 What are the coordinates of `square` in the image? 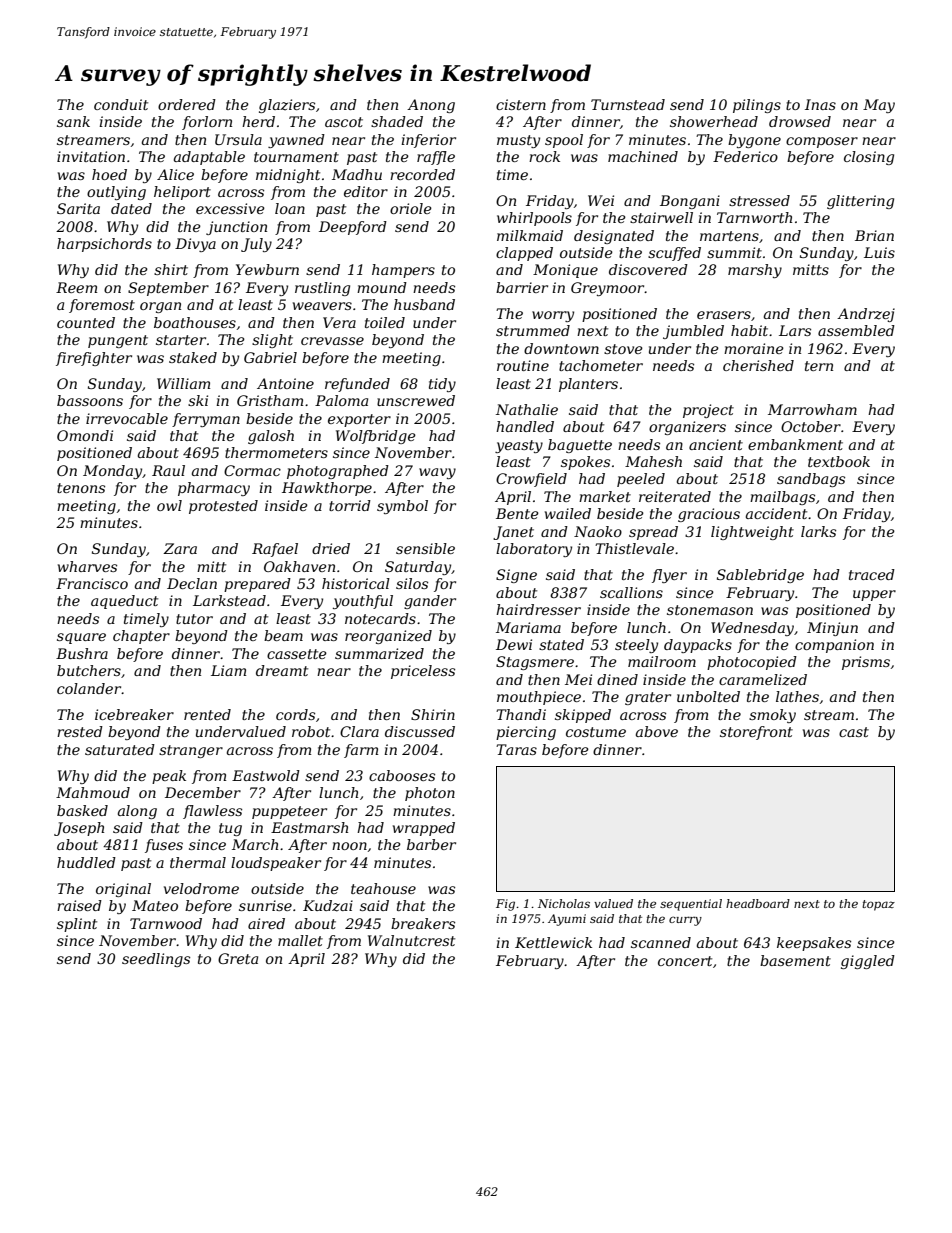 It's located at (81, 638).
